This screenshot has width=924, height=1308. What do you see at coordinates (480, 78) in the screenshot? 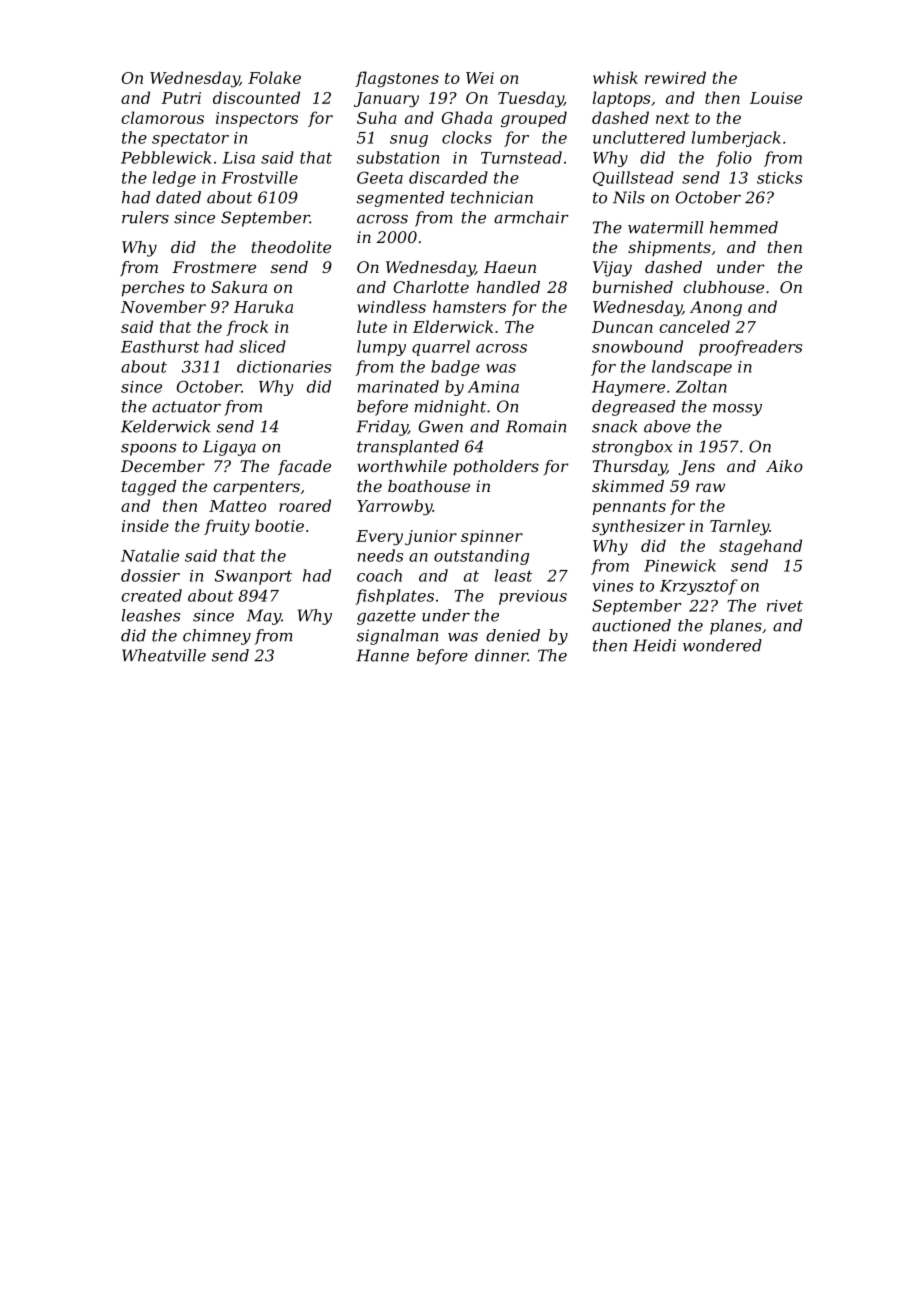
I see `Wei` at bounding box center [480, 78].
